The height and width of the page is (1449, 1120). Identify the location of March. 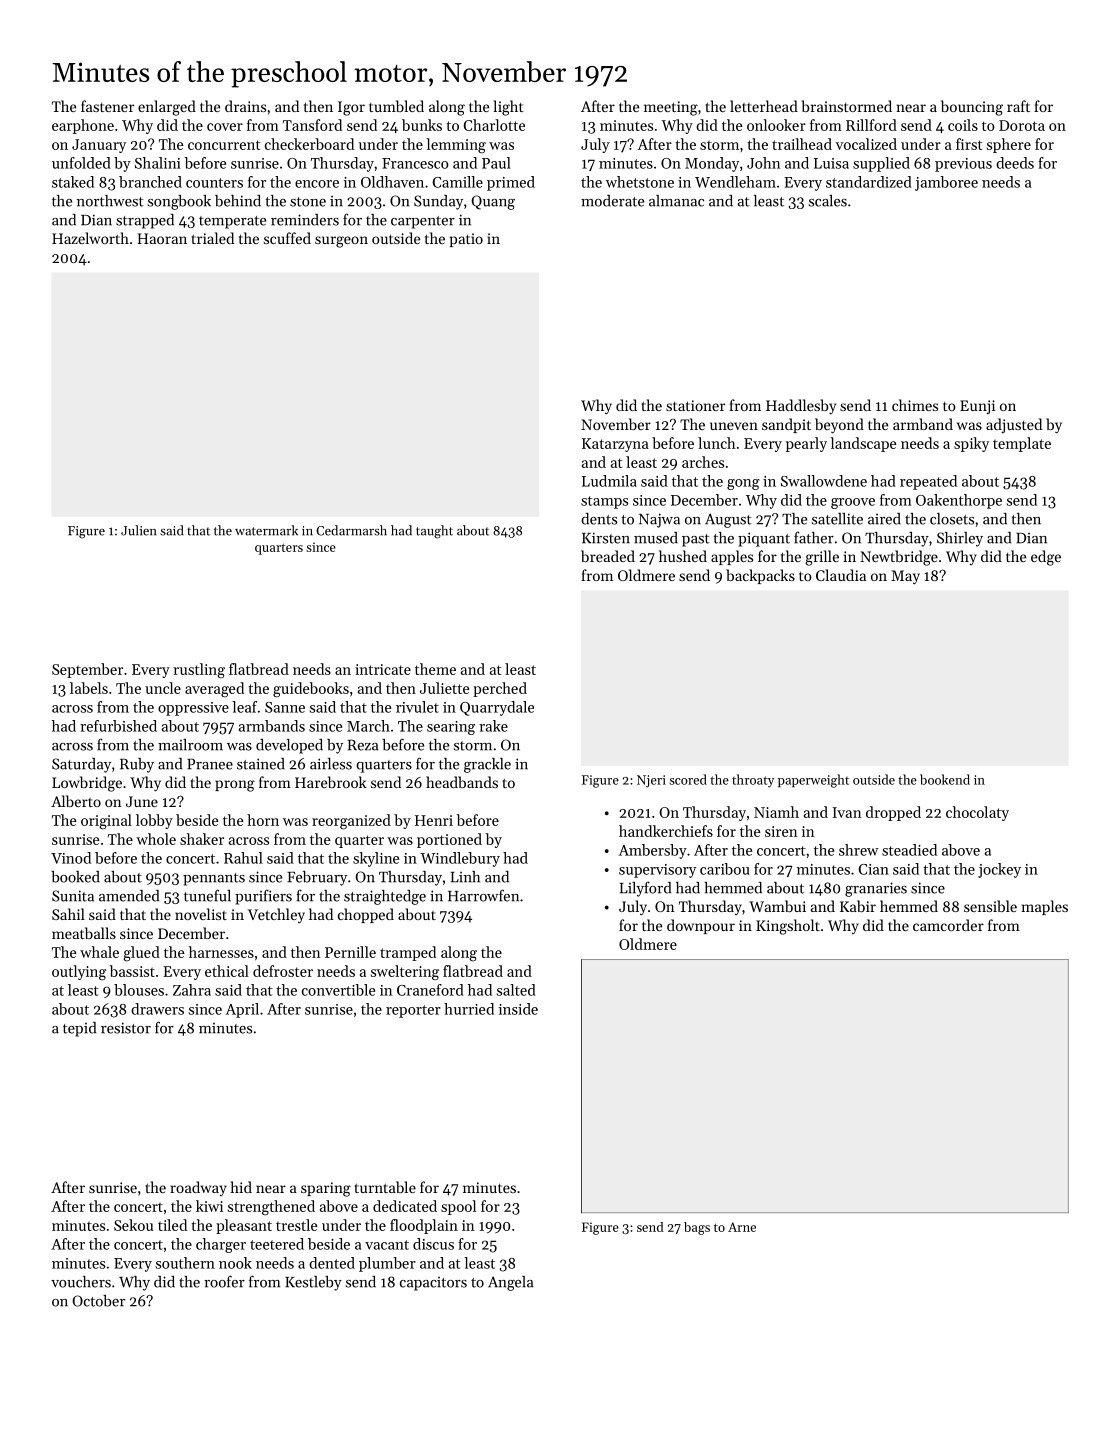
(368, 726).
